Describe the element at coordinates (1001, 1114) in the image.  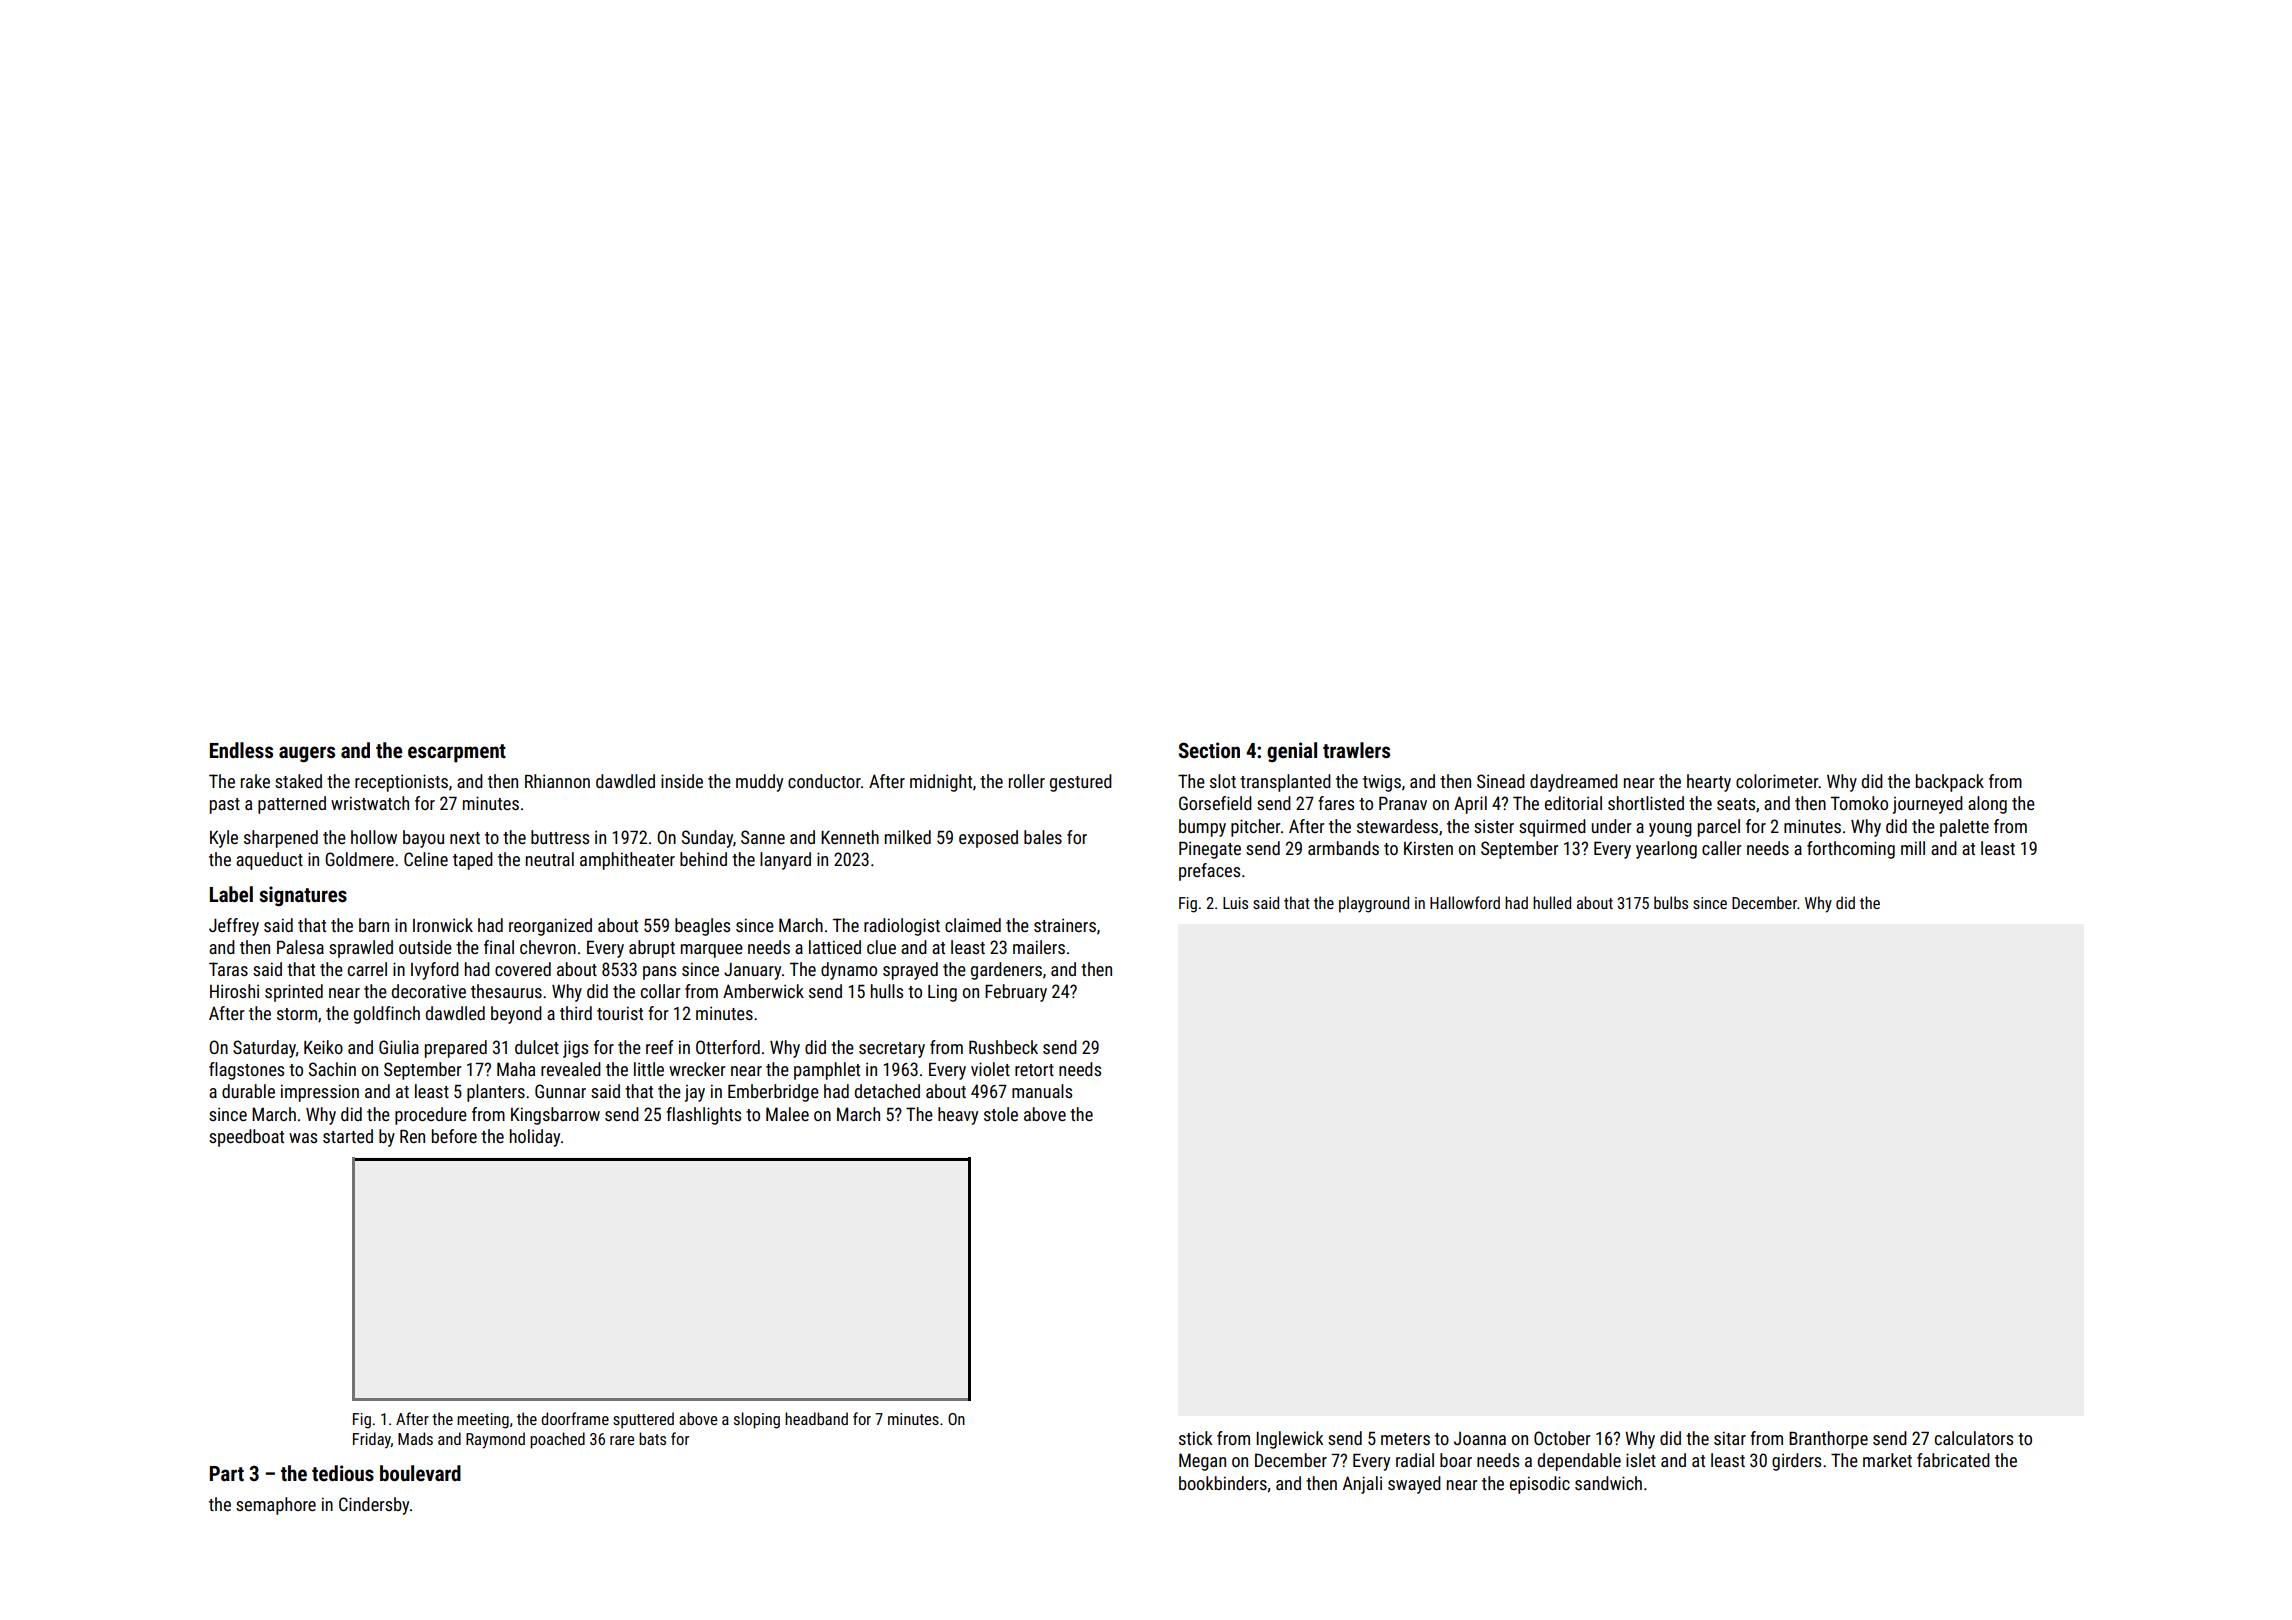
I see `stole` at that location.
